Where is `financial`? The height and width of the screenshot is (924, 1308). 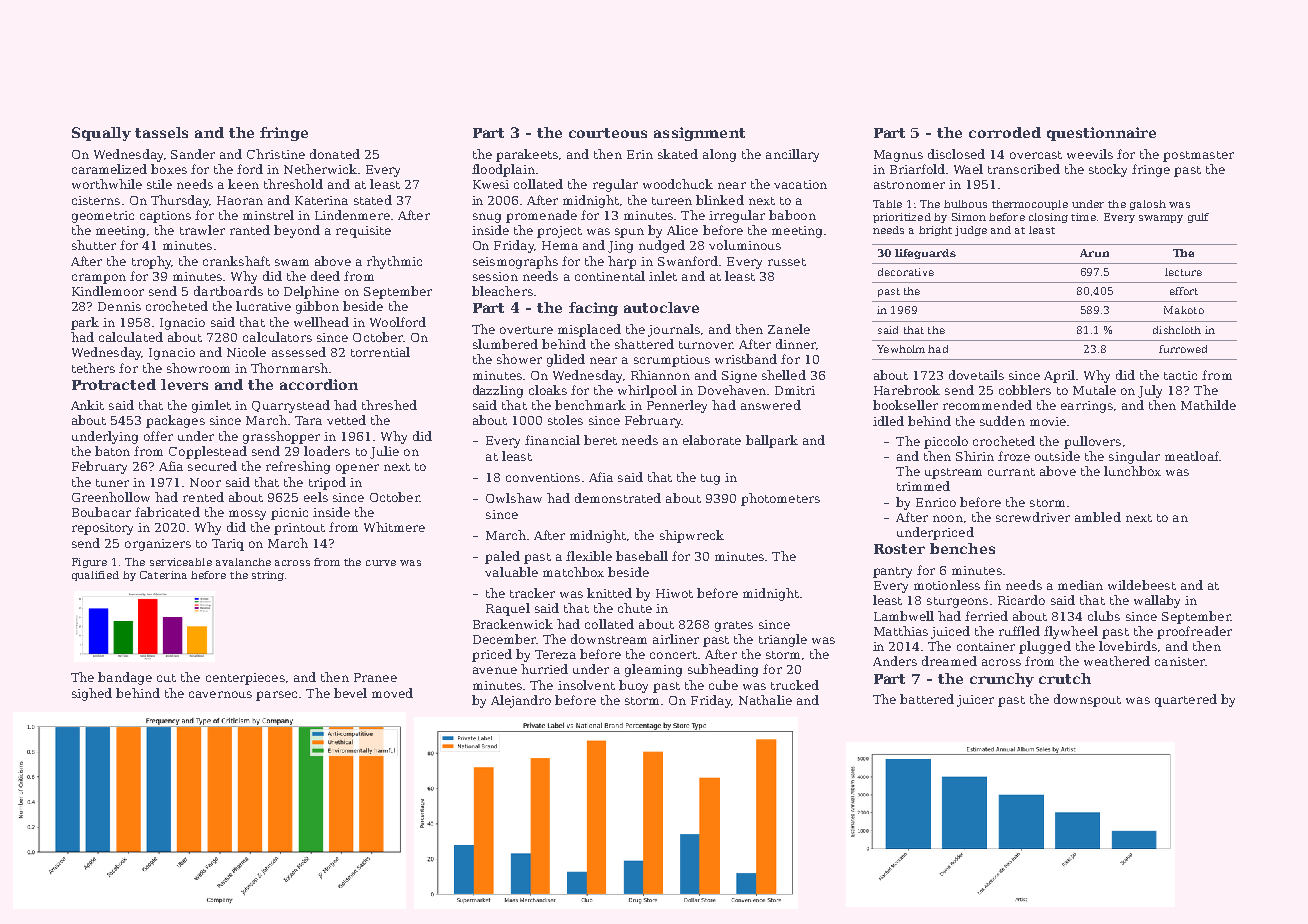
financial is located at coordinates (552, 440).
